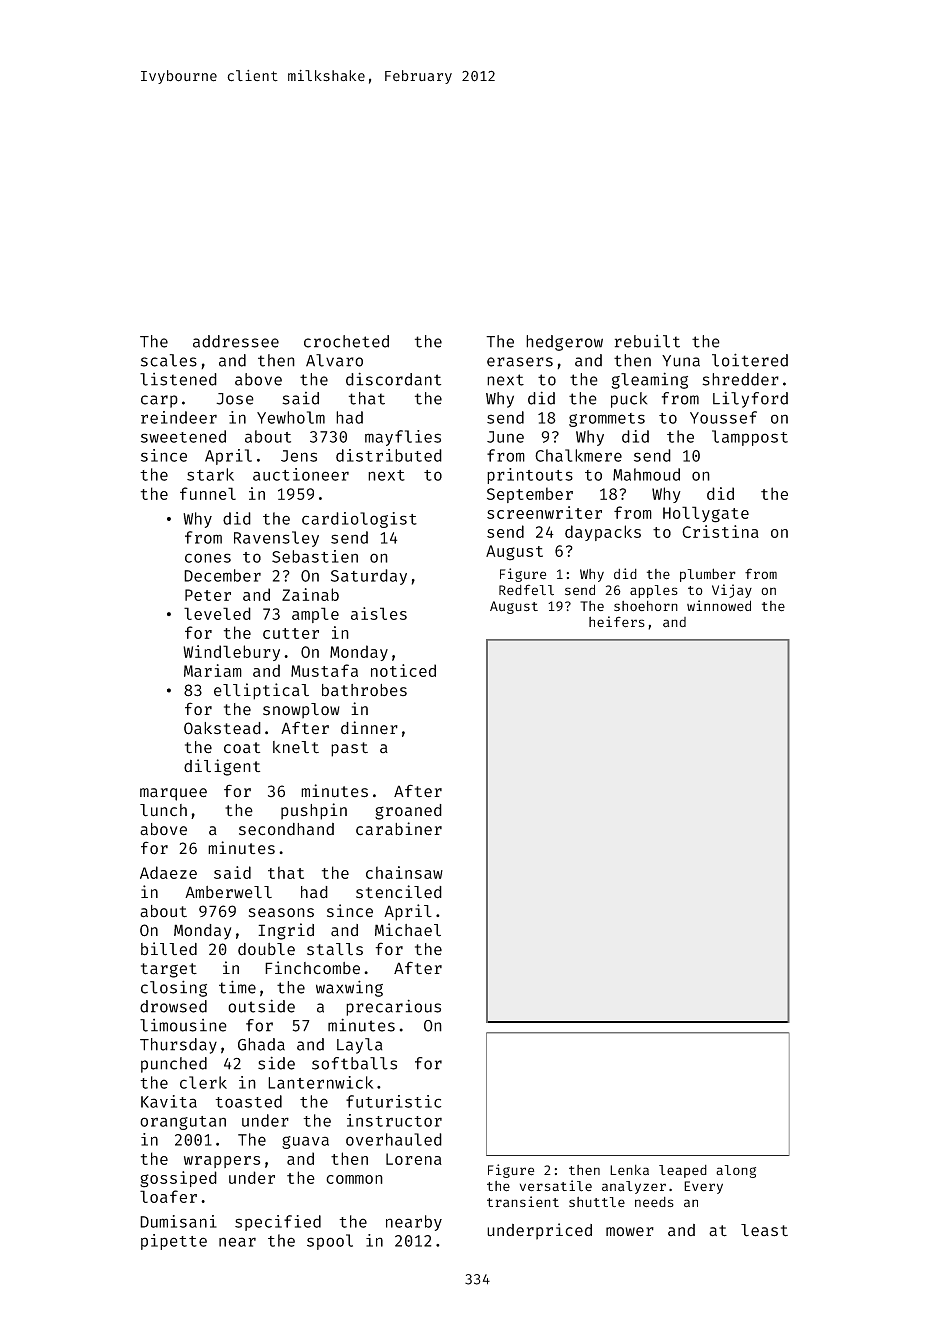  Describe the element at coordinates (346, 341) in the screenshot. I see `crocheted` at that location.
